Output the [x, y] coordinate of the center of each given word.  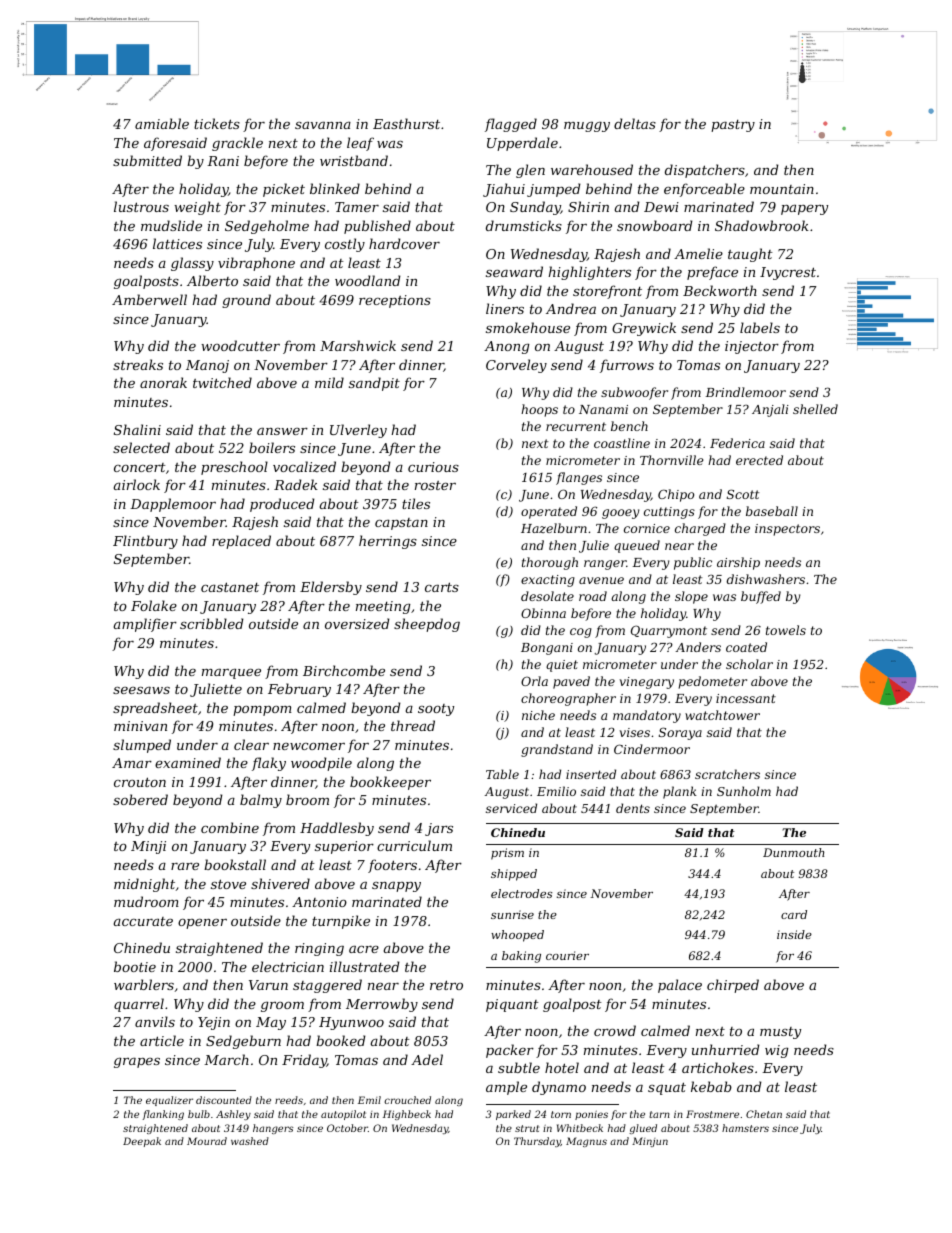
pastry [733, 126]
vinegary [647, 683]
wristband [354, 160]
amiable [162, 123]
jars [439, 829]
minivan [140, 726]
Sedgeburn [243, 1042]
